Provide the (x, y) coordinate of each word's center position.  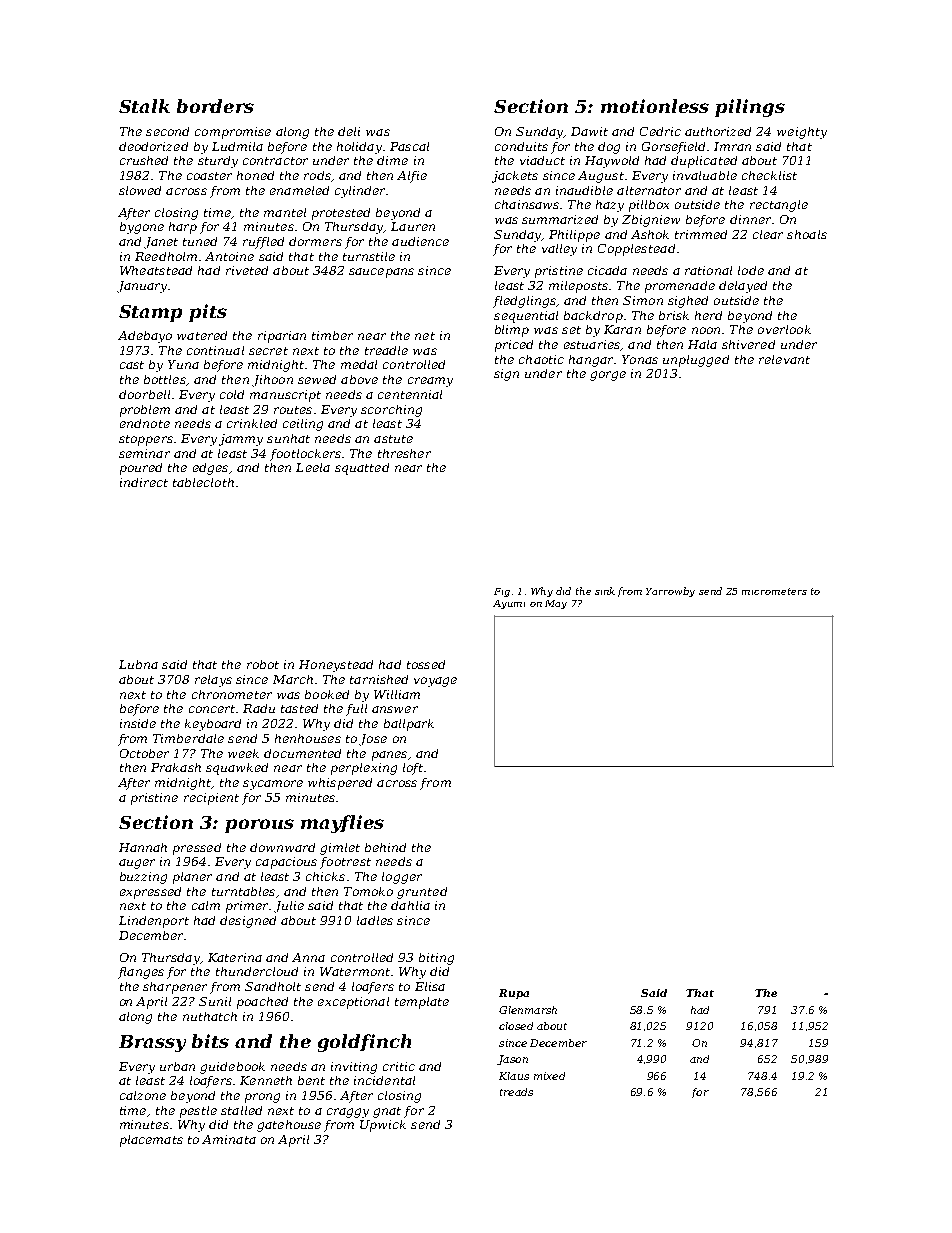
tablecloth (203, 482)
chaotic (541, 359)
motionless (655, 106)
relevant (784, 359)
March (293, 679)
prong (262, 1098)
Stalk (144, 106)
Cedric (660, 131)
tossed (426, 664)
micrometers (774, 591)
